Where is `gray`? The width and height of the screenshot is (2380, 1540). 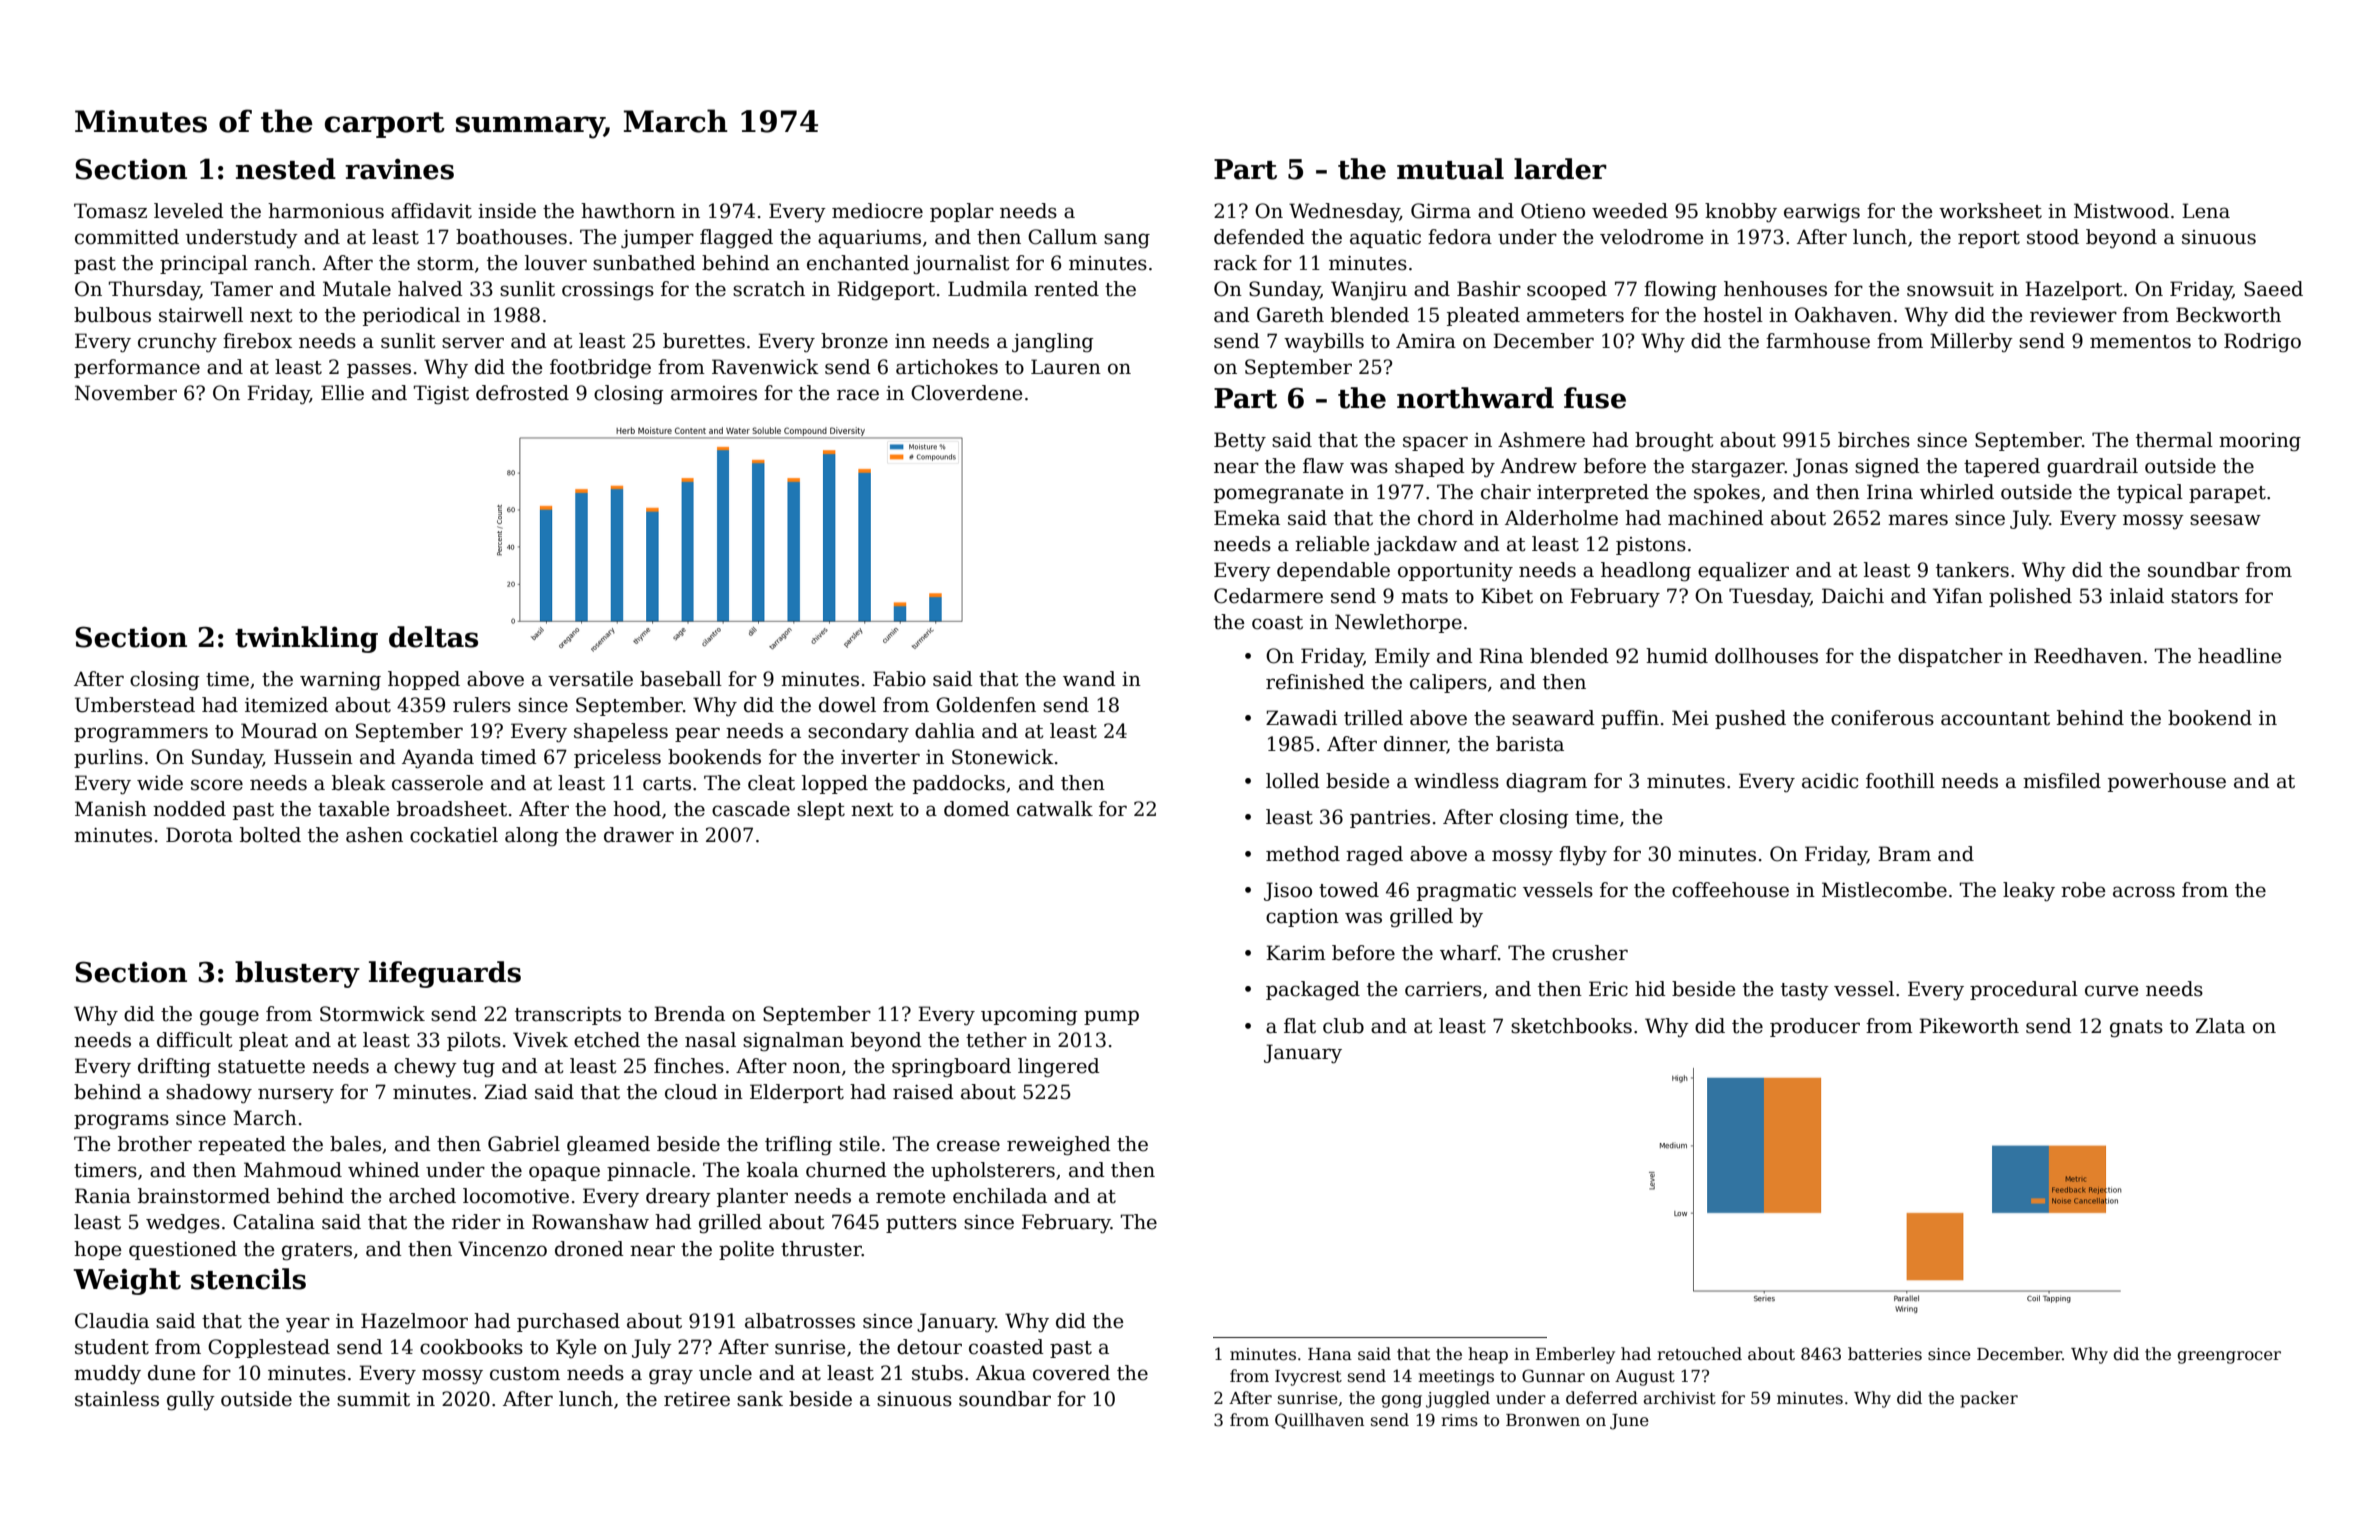 gray is located at coordinates (671, 1376).
